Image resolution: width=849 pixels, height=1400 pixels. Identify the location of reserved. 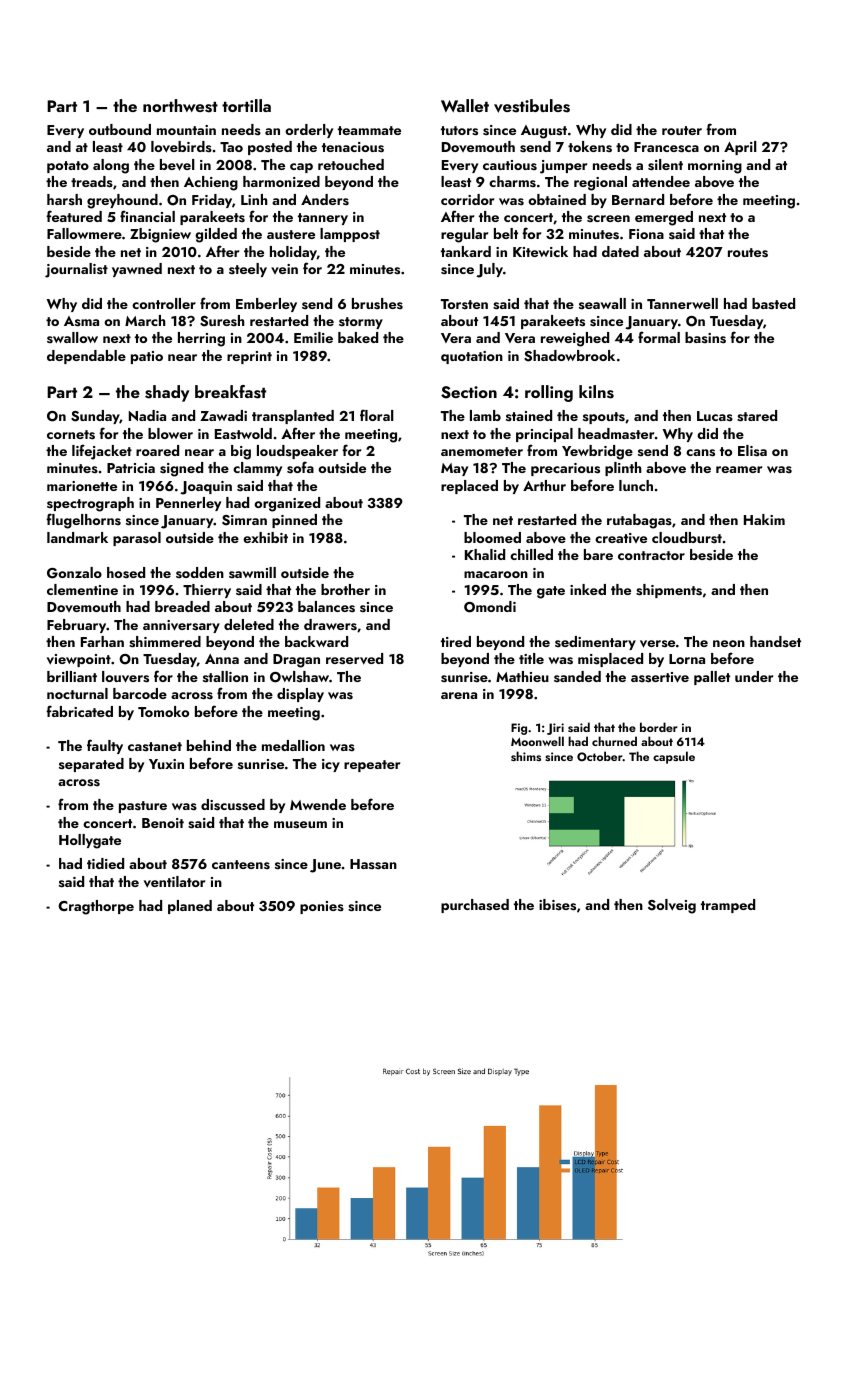
(354, 659).
